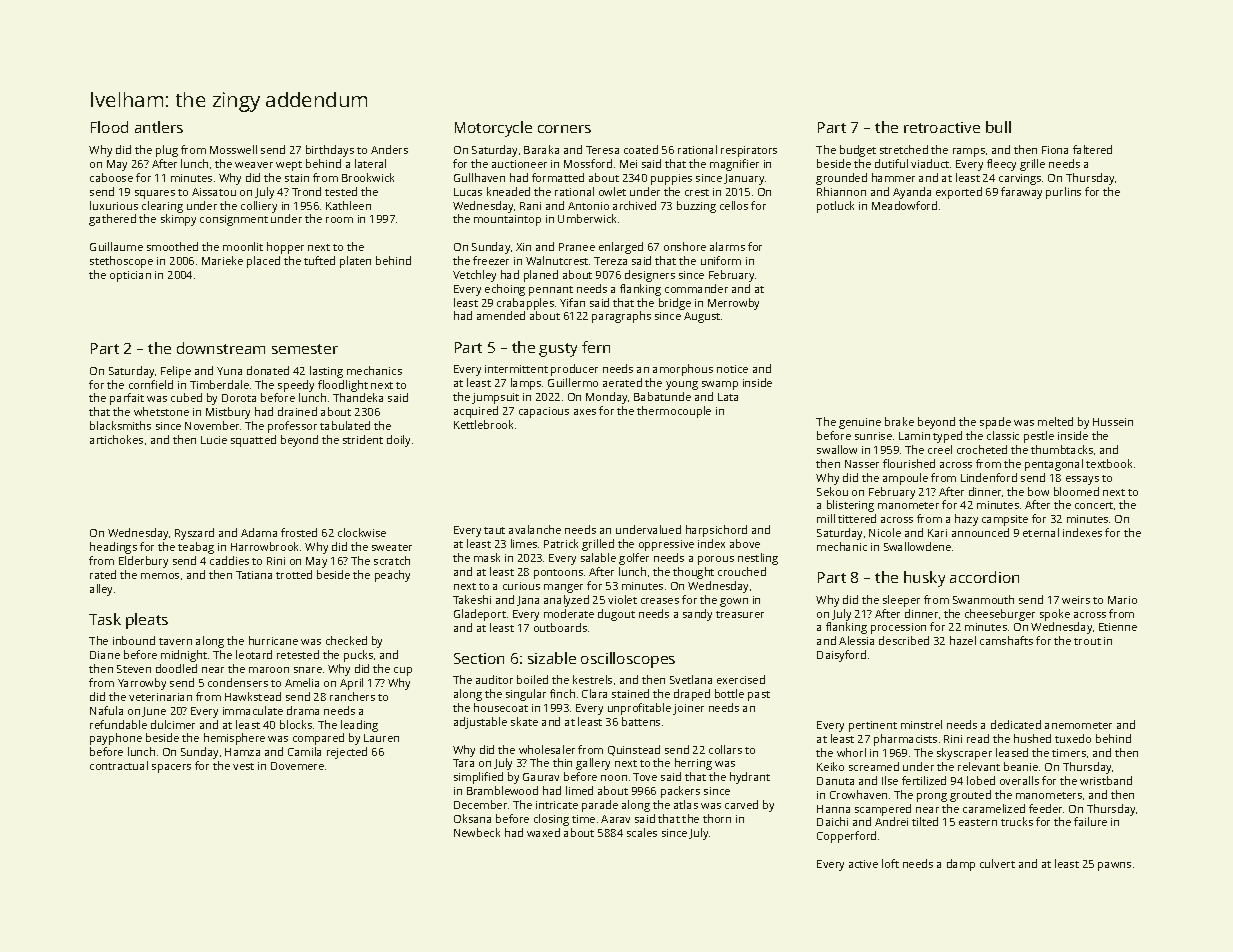  I want to click on Hussein, so click(1113, 422).
